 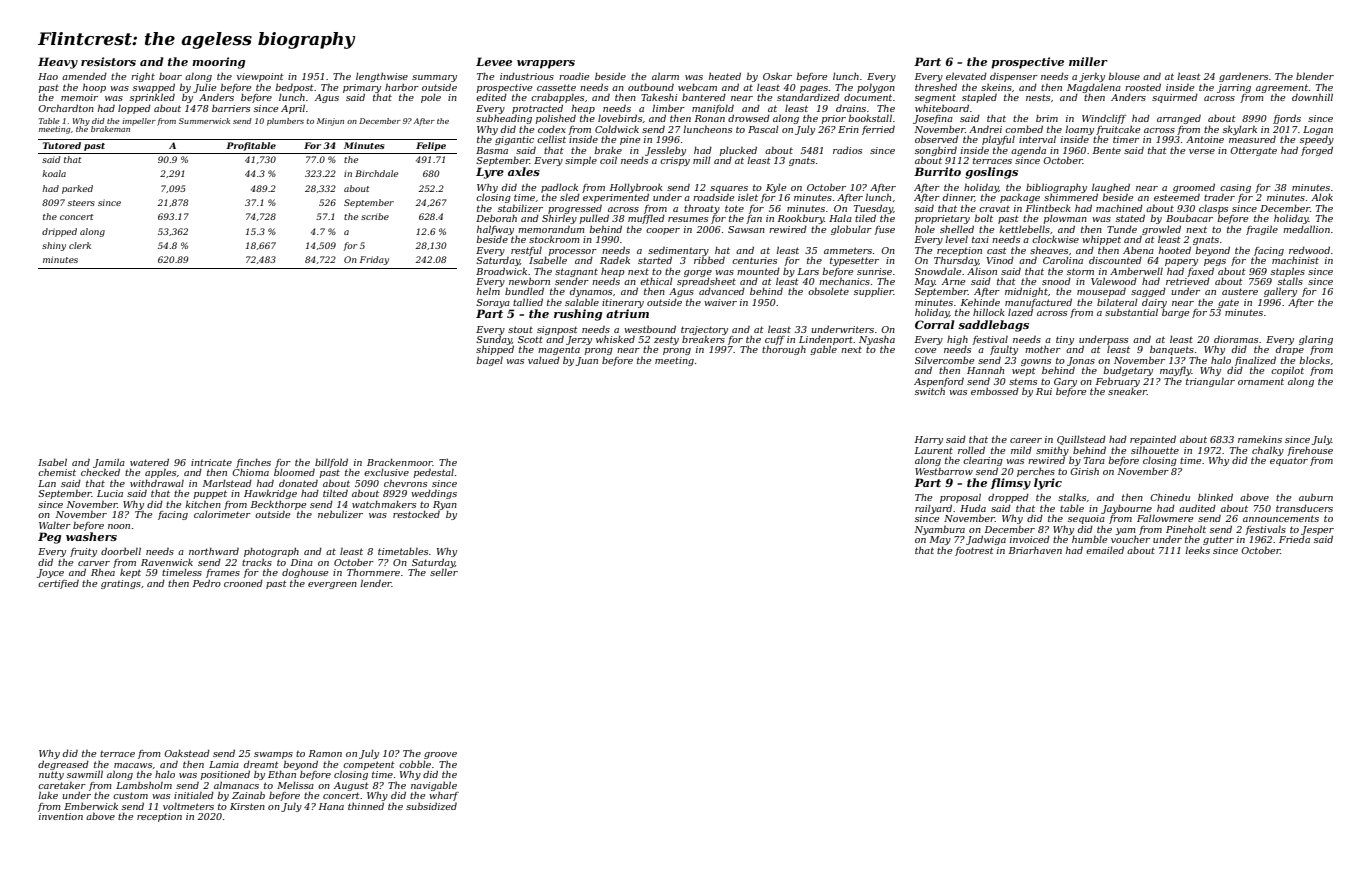 What do you see at coordinates (109, 463) in the screenshot?
I see `Jamila` at bounding box center [109, 463].
